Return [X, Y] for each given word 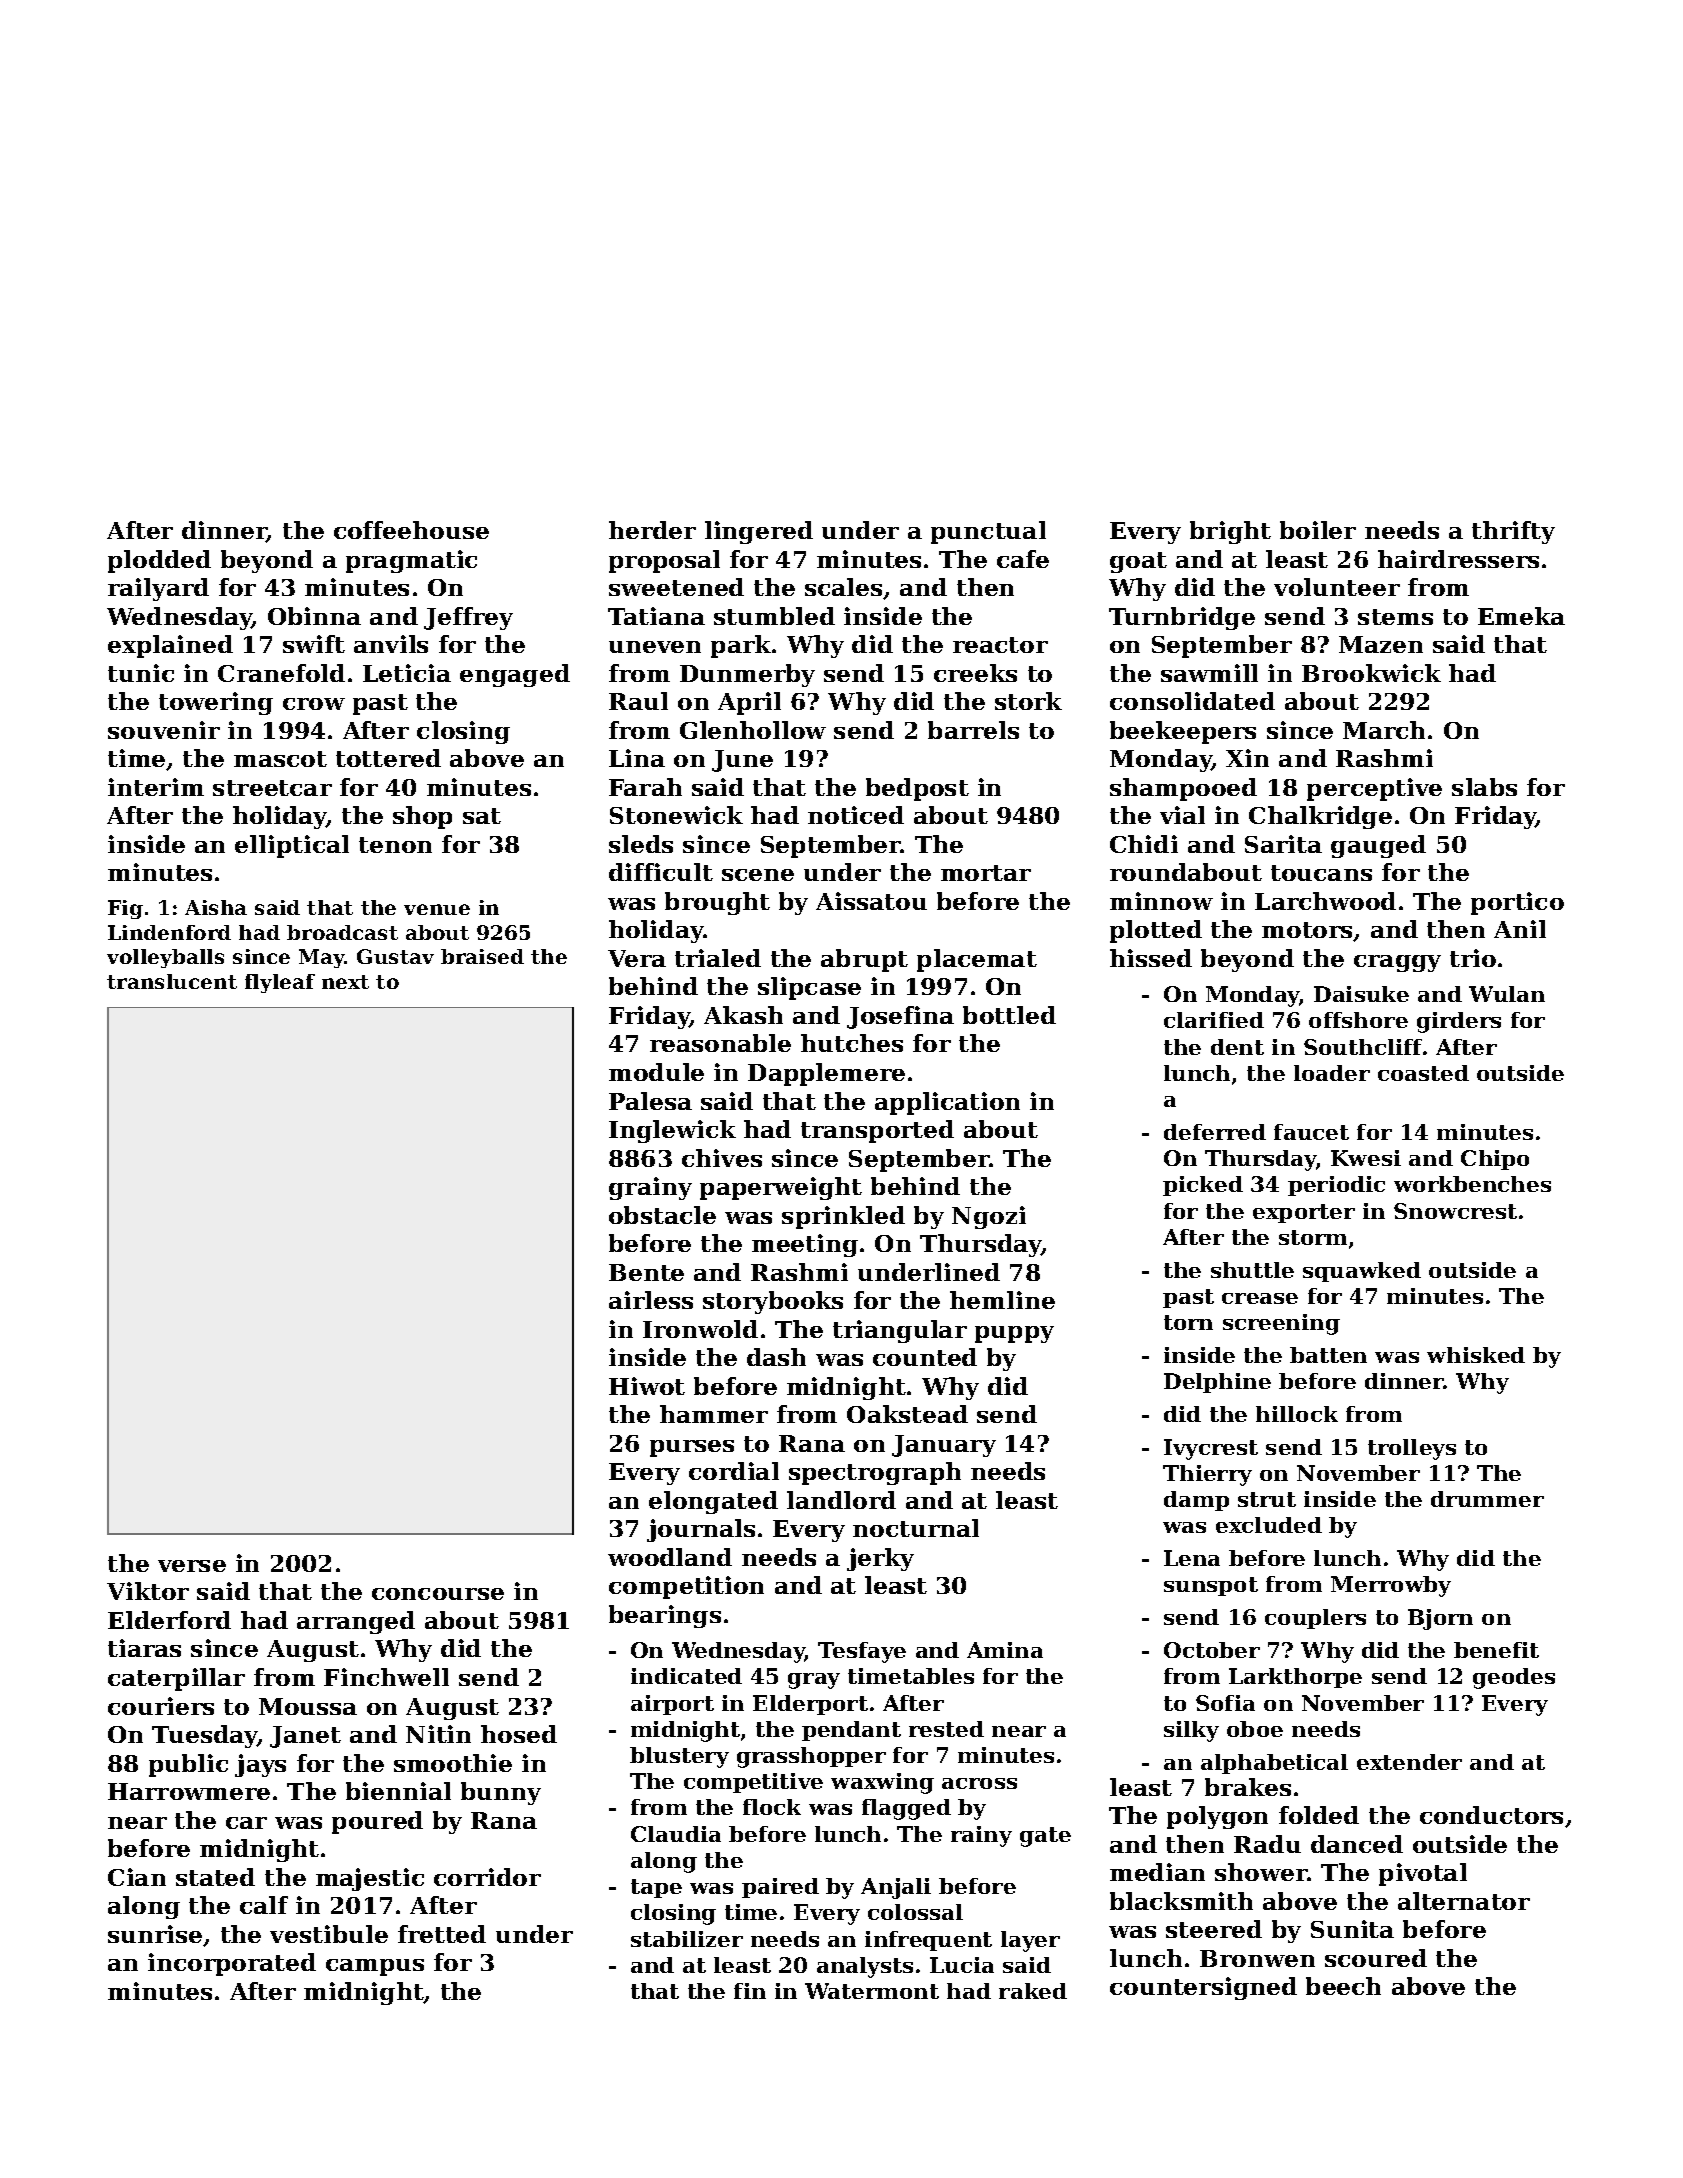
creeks [975, 673]
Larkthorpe [1295, 1678]
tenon [395, 845]
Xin [1247, 758]
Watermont [872, 1991]
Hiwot [647, 1386]
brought [717, 903]
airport [672, 1705]
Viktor [148, 1591]
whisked [1476, 1355]
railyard [158, 589]
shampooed [1183, 789]
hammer [714, 1414]
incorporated [232, 1964]
